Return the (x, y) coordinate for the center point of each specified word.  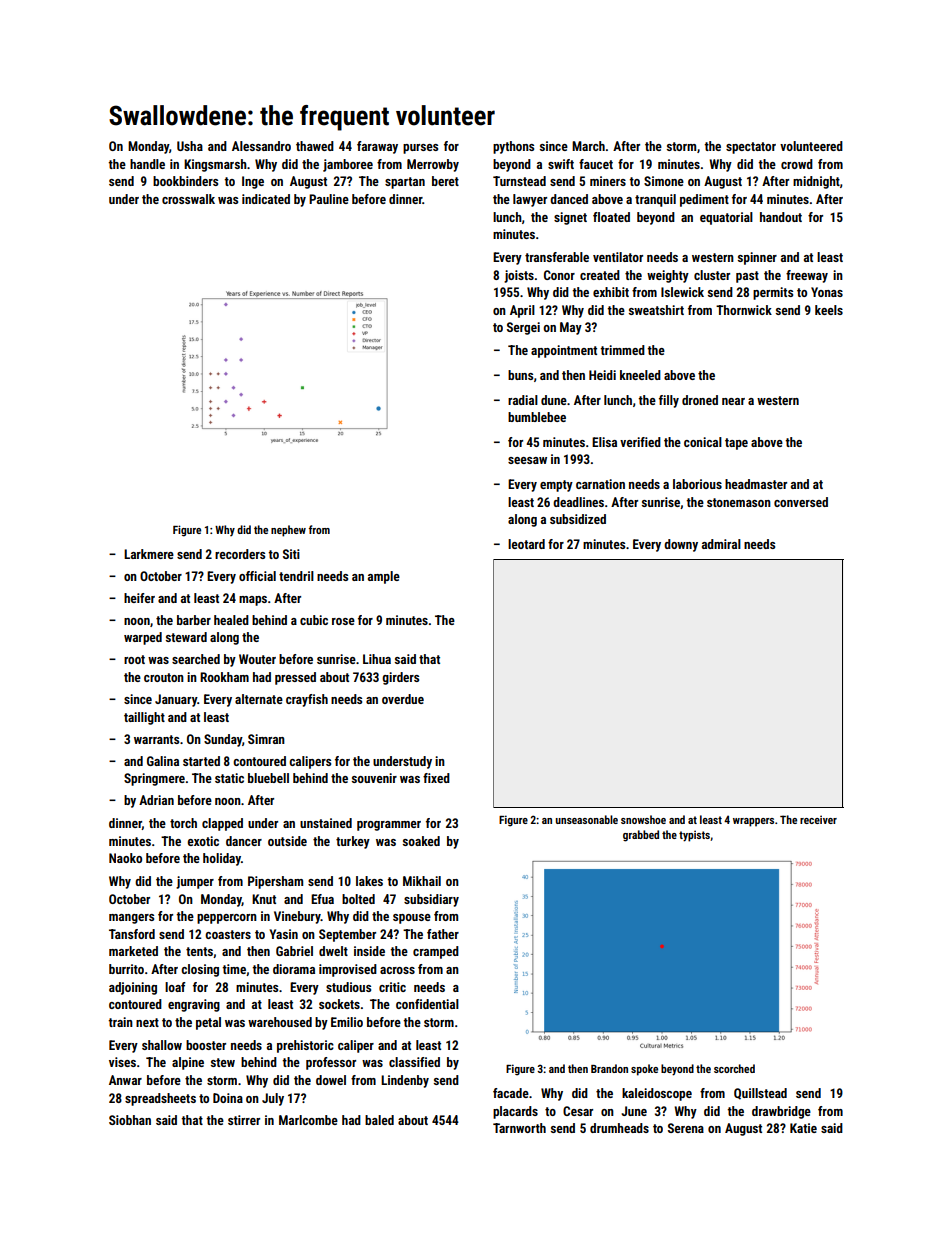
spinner (757, 258)
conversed (801, 502)
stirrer (244, 1120)
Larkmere (149, 554)
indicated (266, 199)
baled (379, 1120)
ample (384, 577)
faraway (377, 147)
